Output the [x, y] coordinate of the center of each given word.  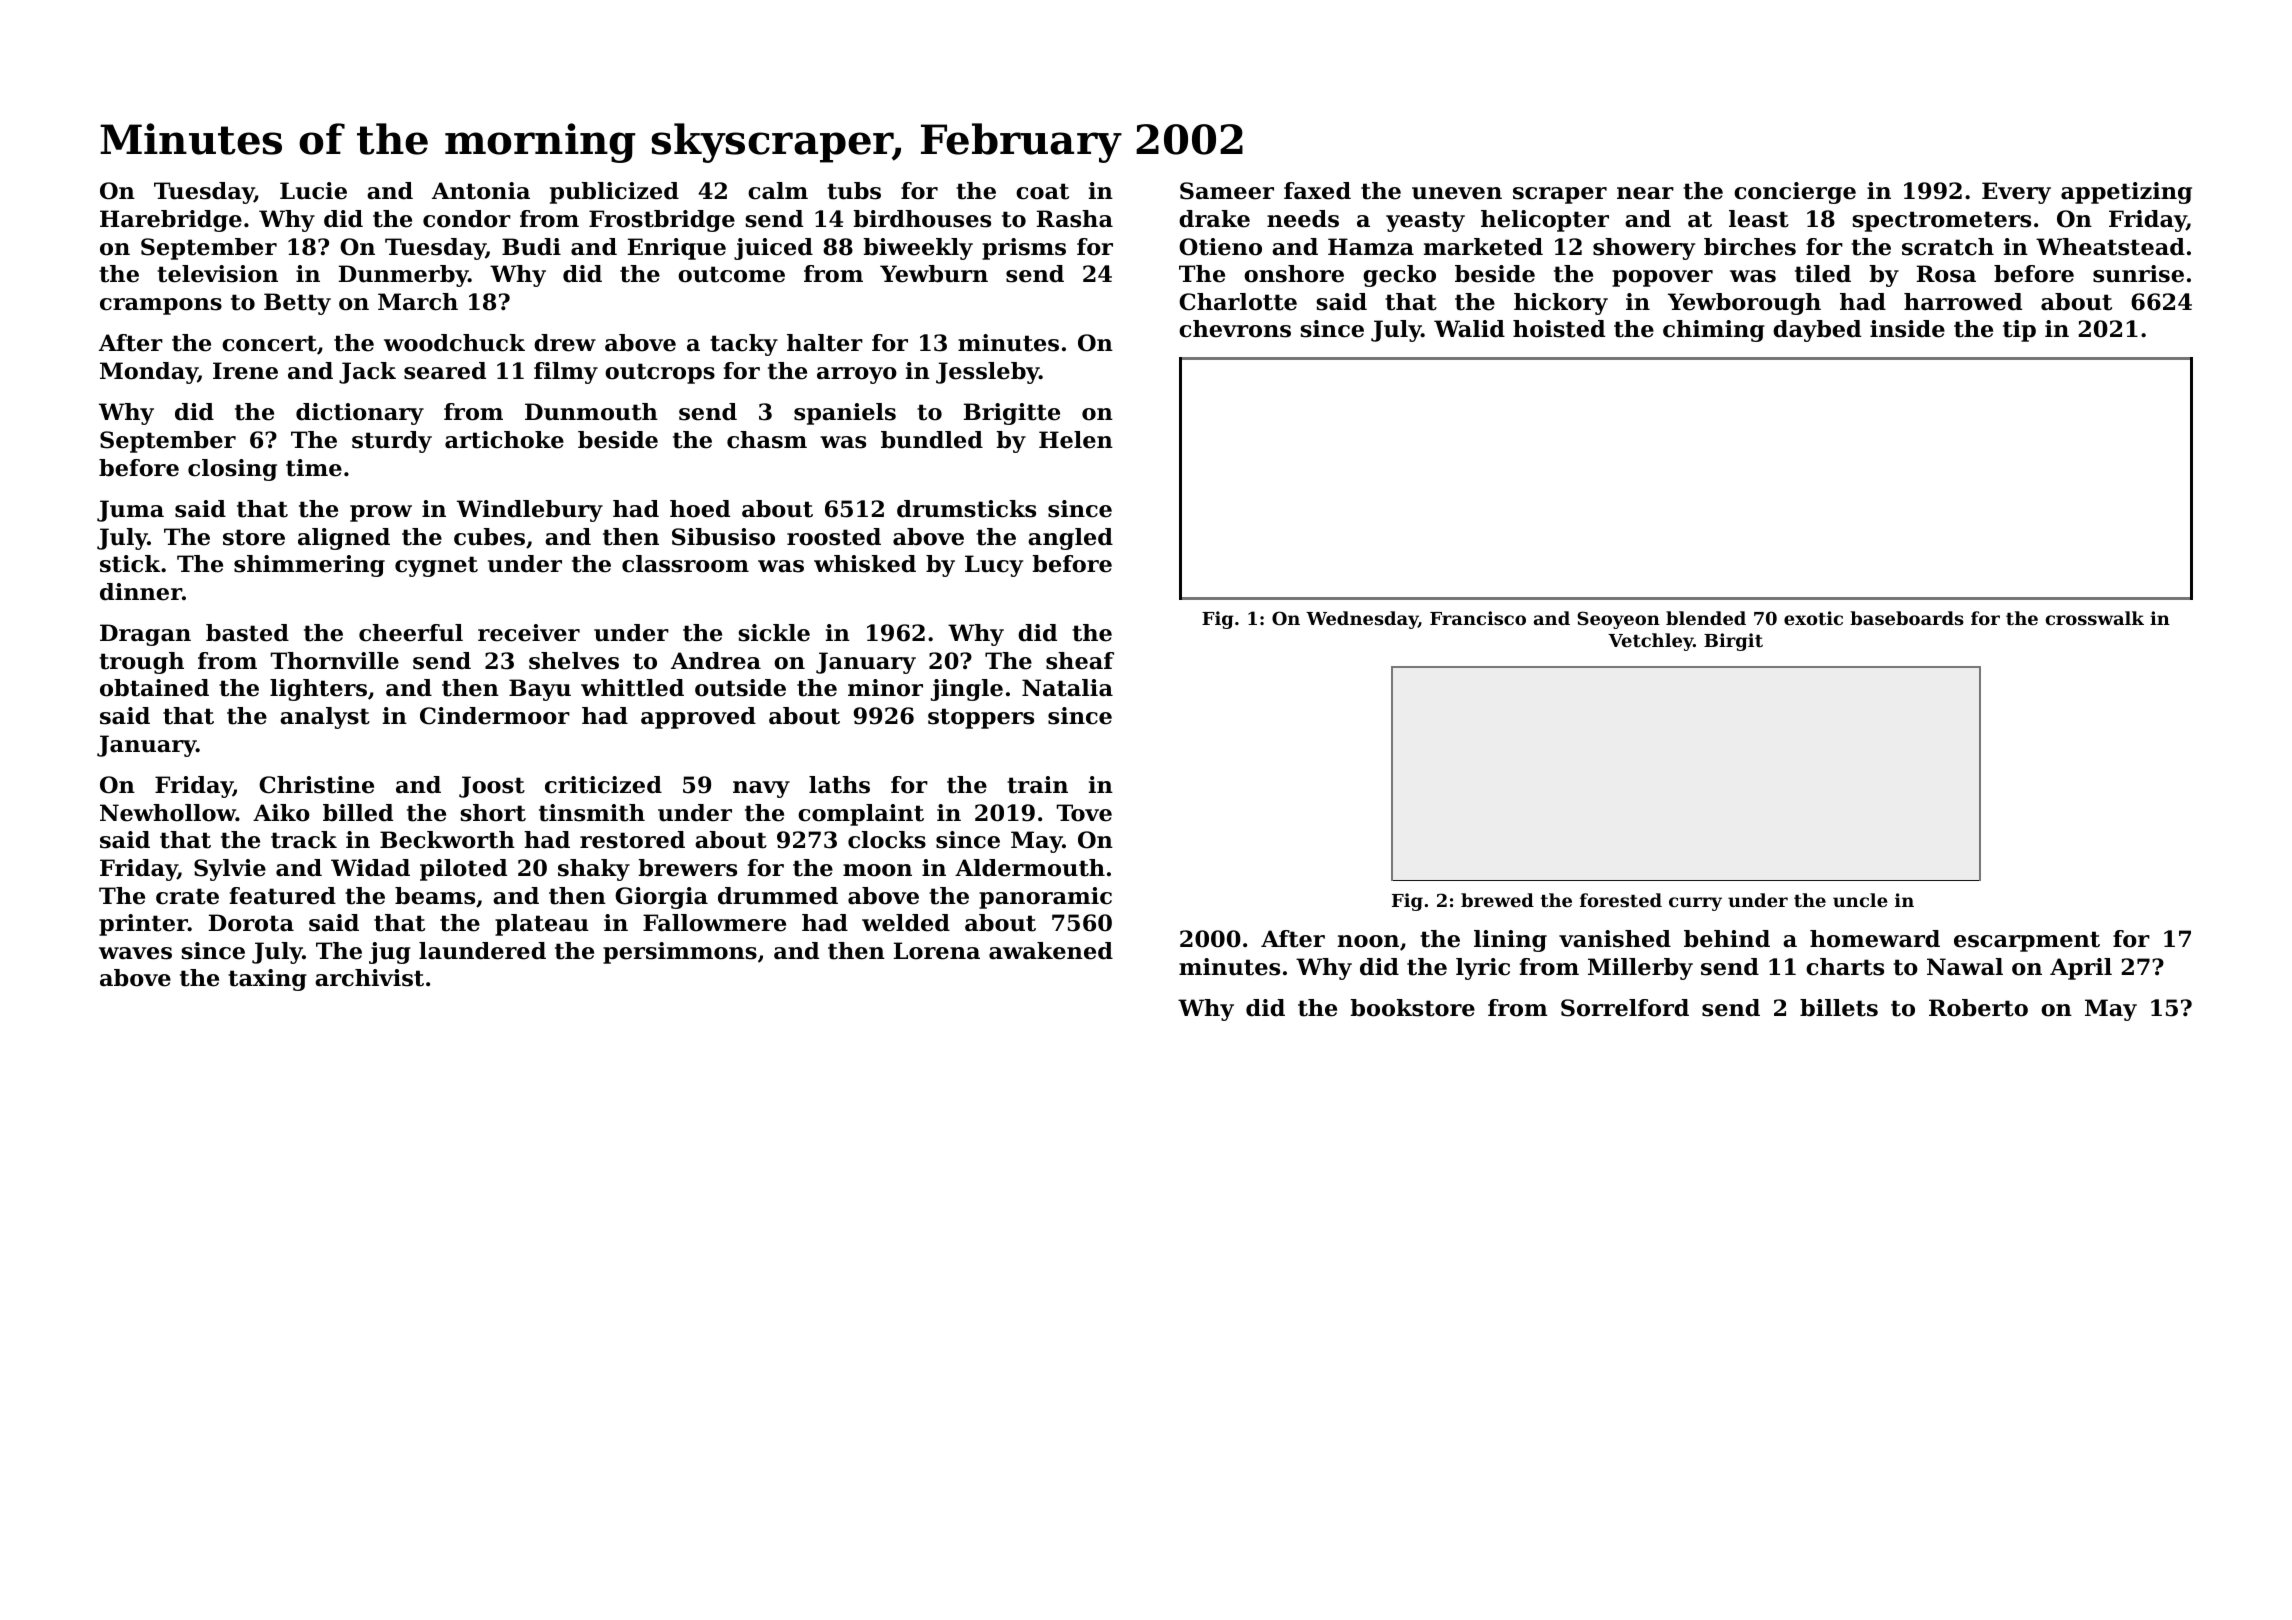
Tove [1084, 813]
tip [2019, 331]
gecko [1399, 276]
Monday [149, 373]
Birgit [1733, 642]
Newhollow [168, 813]
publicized [614, 193]
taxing [267, 980]
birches [1750, 247]
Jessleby [987, 373]
